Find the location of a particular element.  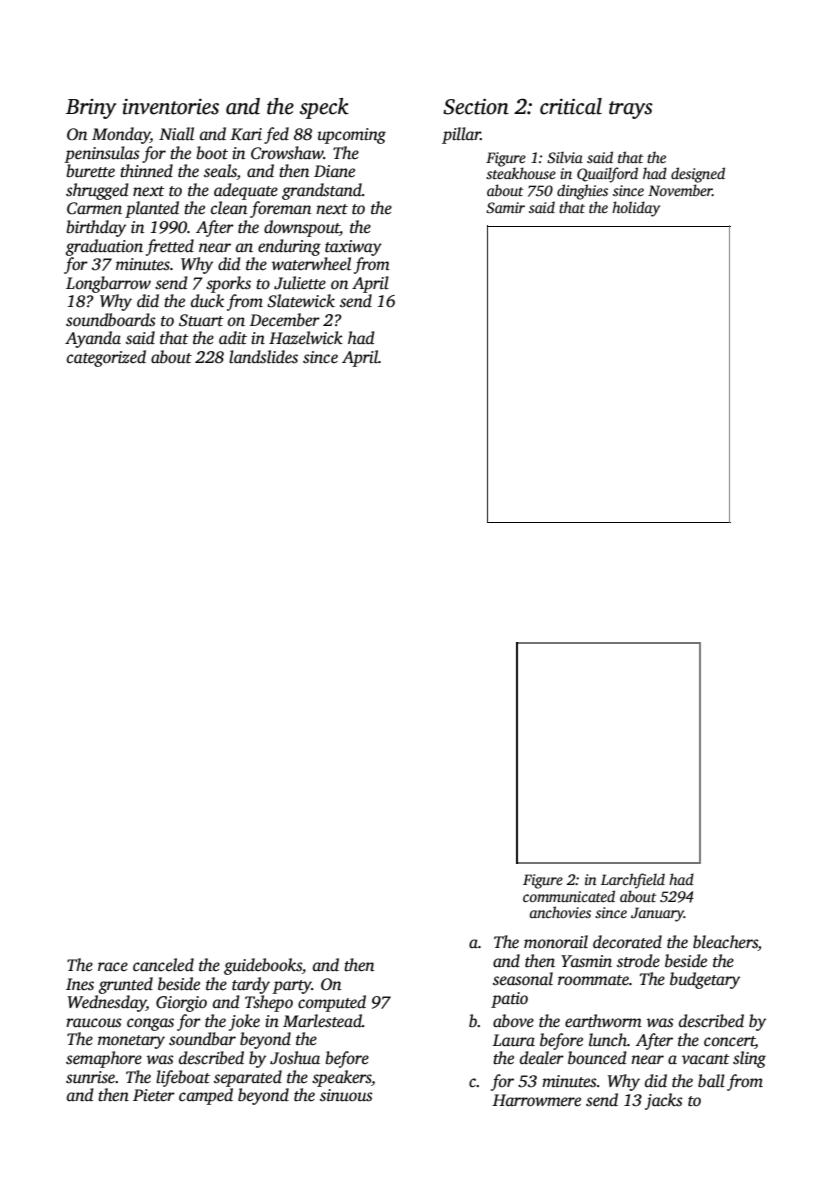

canceled is located at coordinates (163, 965).
